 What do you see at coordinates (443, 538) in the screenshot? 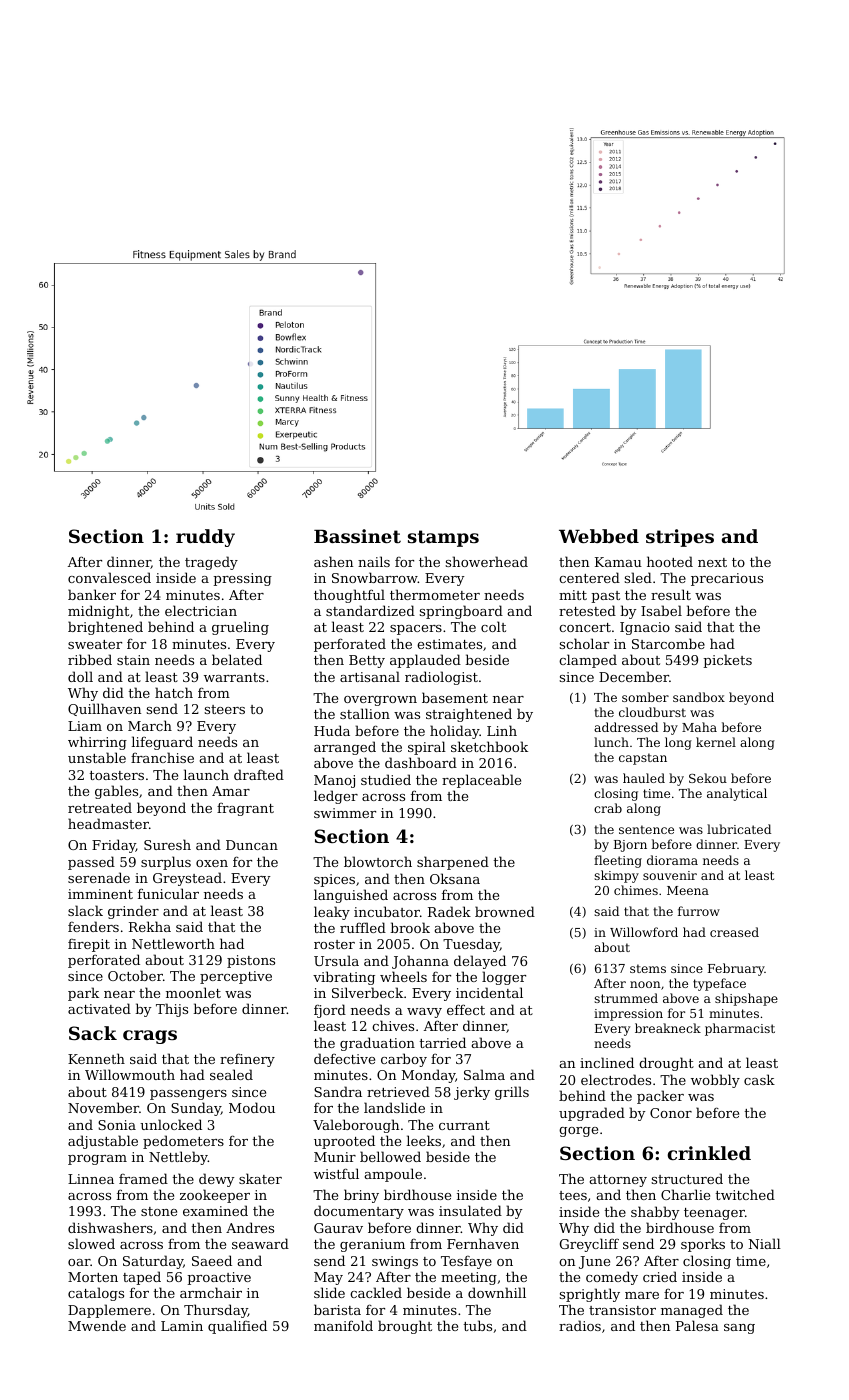
I see `stamps` at bounding box center [443, 538].
